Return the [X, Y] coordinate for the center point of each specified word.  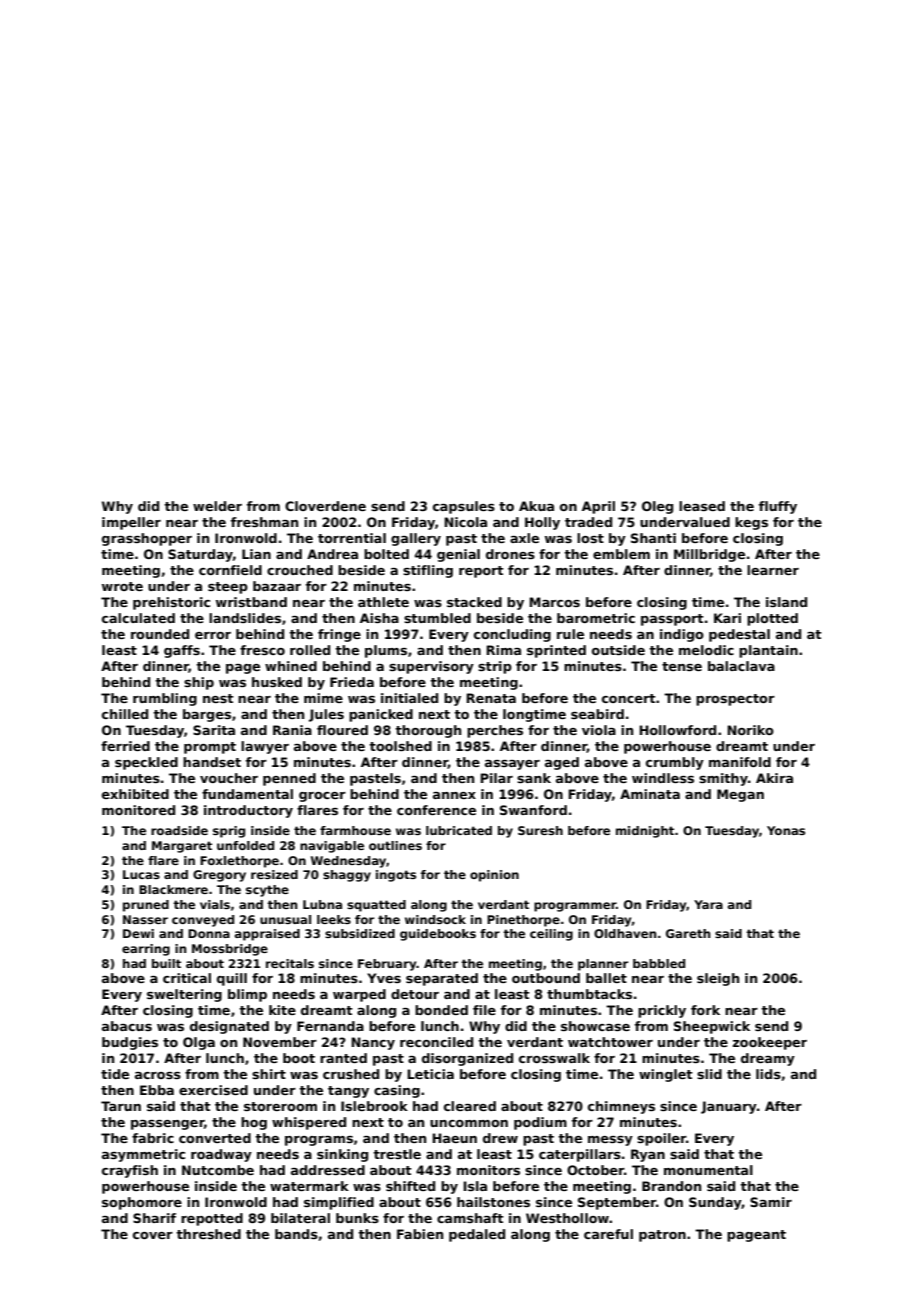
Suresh [540, 830]
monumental [708, 1170]
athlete [383, 602]
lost [590, 538]
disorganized [467, 1059]
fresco [262, 650]
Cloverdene [325, 506]
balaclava [741, 666]
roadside [179, 830]
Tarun [121, 1106]
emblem [621, 554]
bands [296, 1234]
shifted [410, 1186]
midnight [645, 832]
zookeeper [770, 1043]
